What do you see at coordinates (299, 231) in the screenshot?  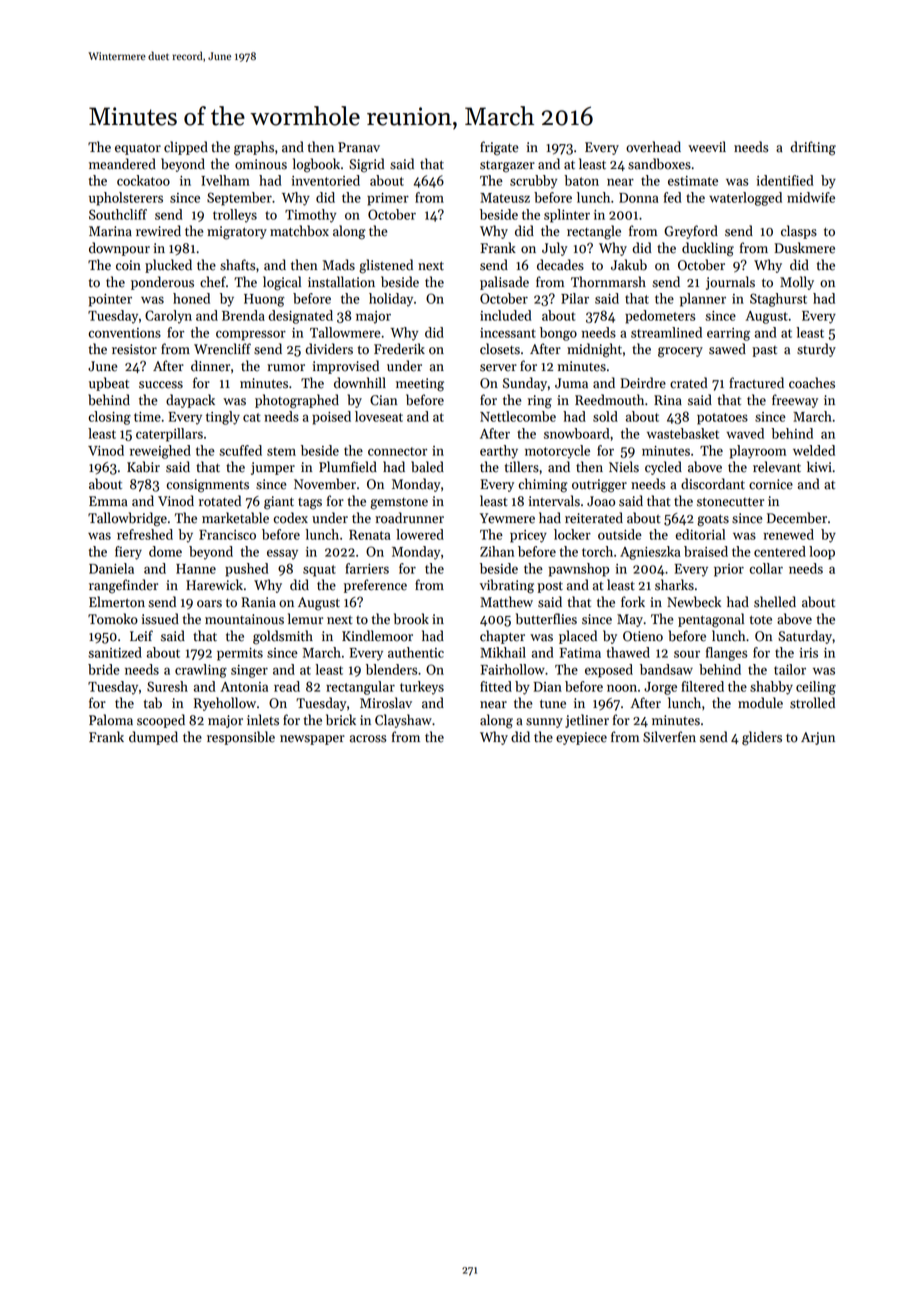 I see `matchbox` at bounding box center [299, 231].
